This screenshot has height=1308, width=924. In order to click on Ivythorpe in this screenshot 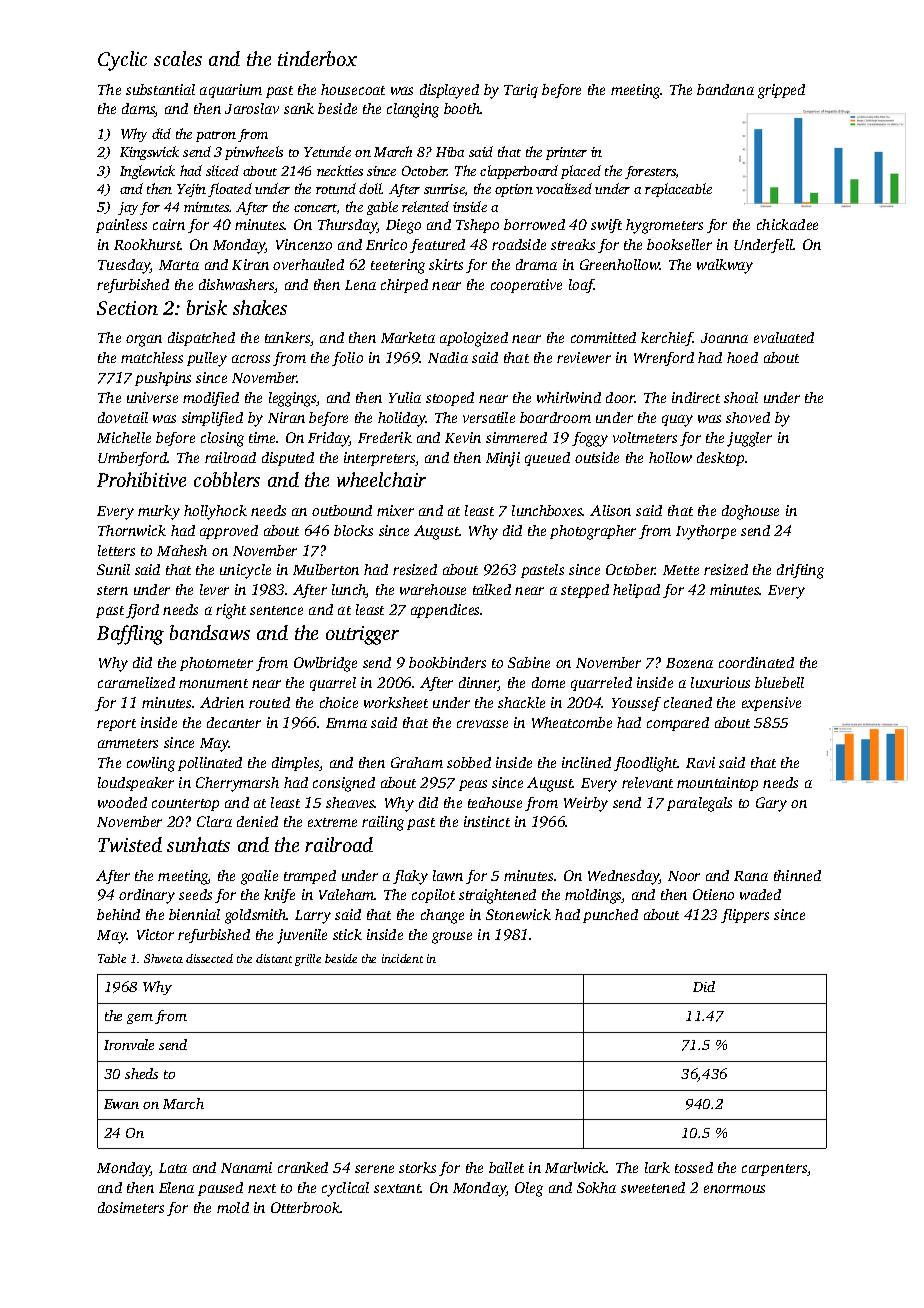, I will do `click(706, 532)`.
